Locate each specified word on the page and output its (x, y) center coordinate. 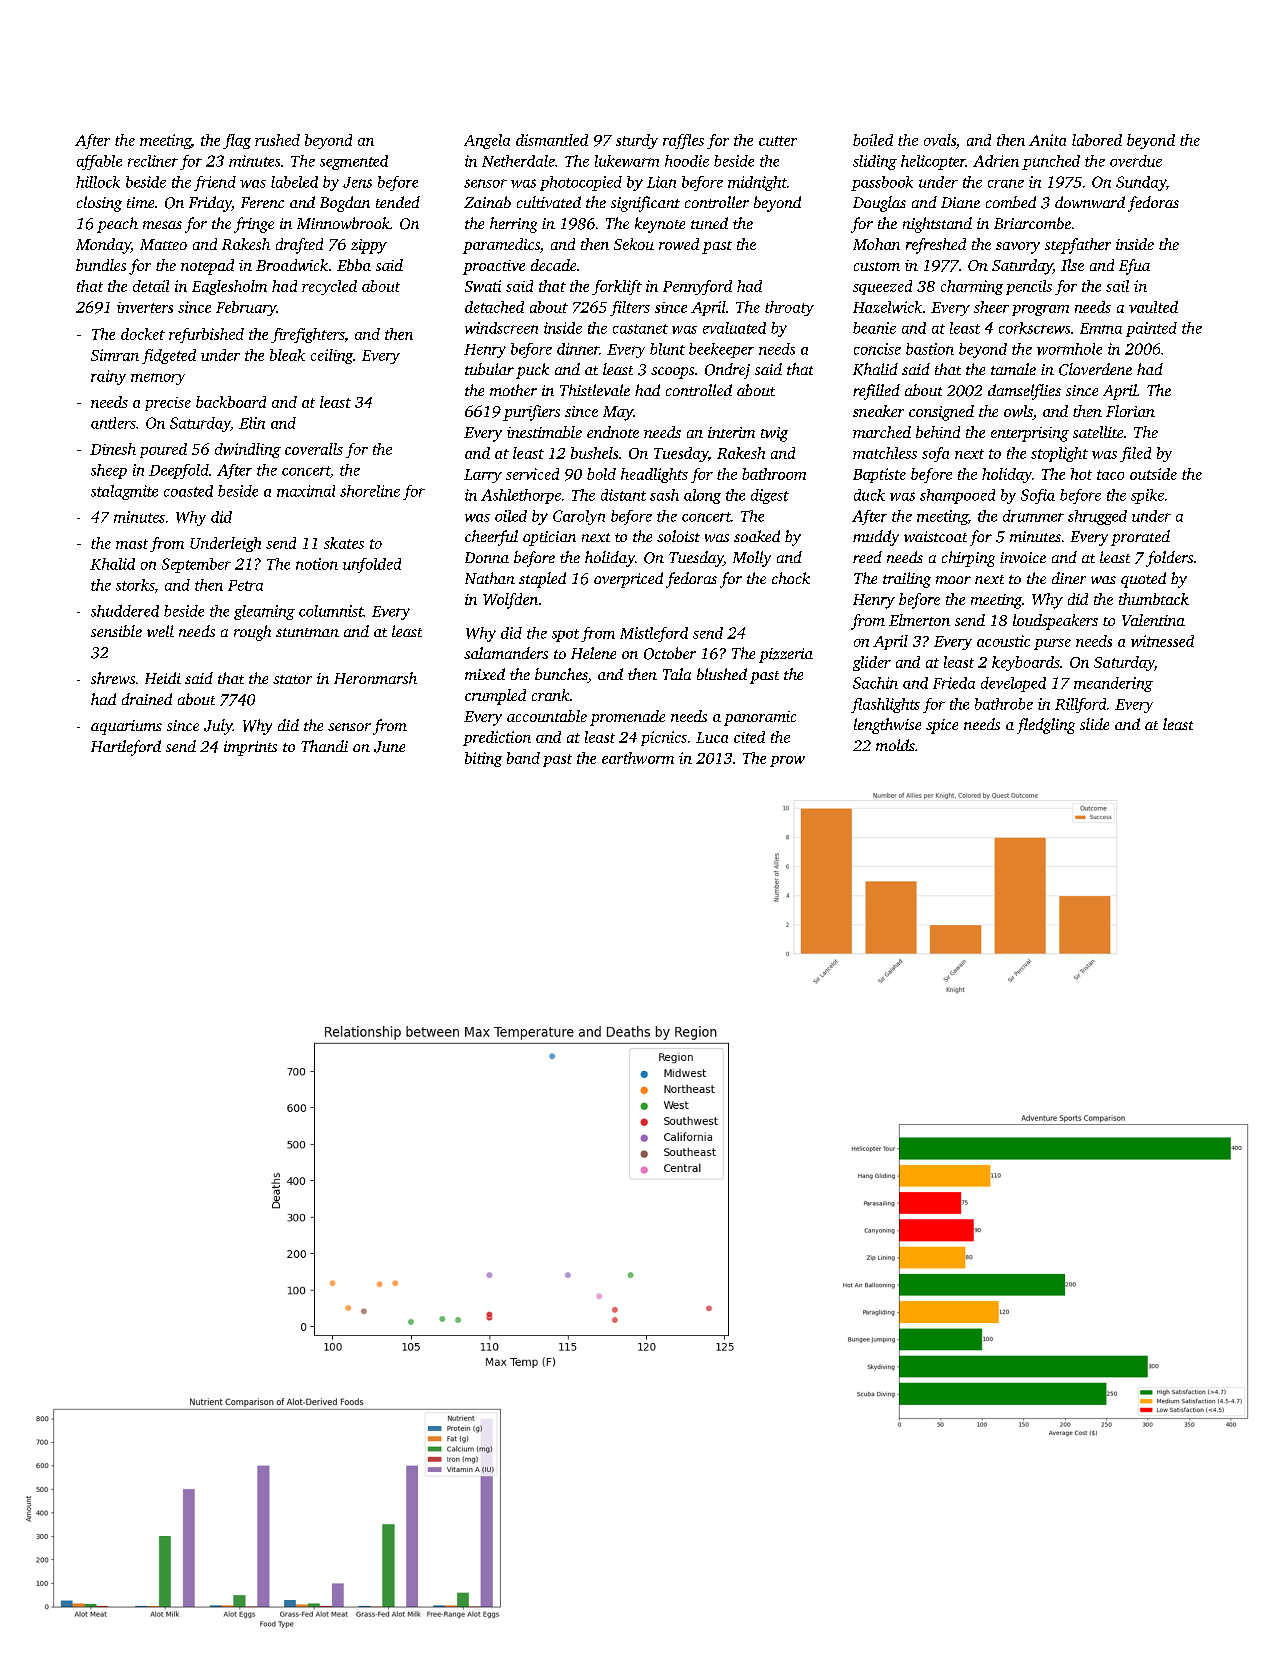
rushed (277, 140)
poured (163, 450)
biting (483, 759)
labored (1097, 140)
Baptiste (879, 475)
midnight (757, 183)
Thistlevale (595, 390)
